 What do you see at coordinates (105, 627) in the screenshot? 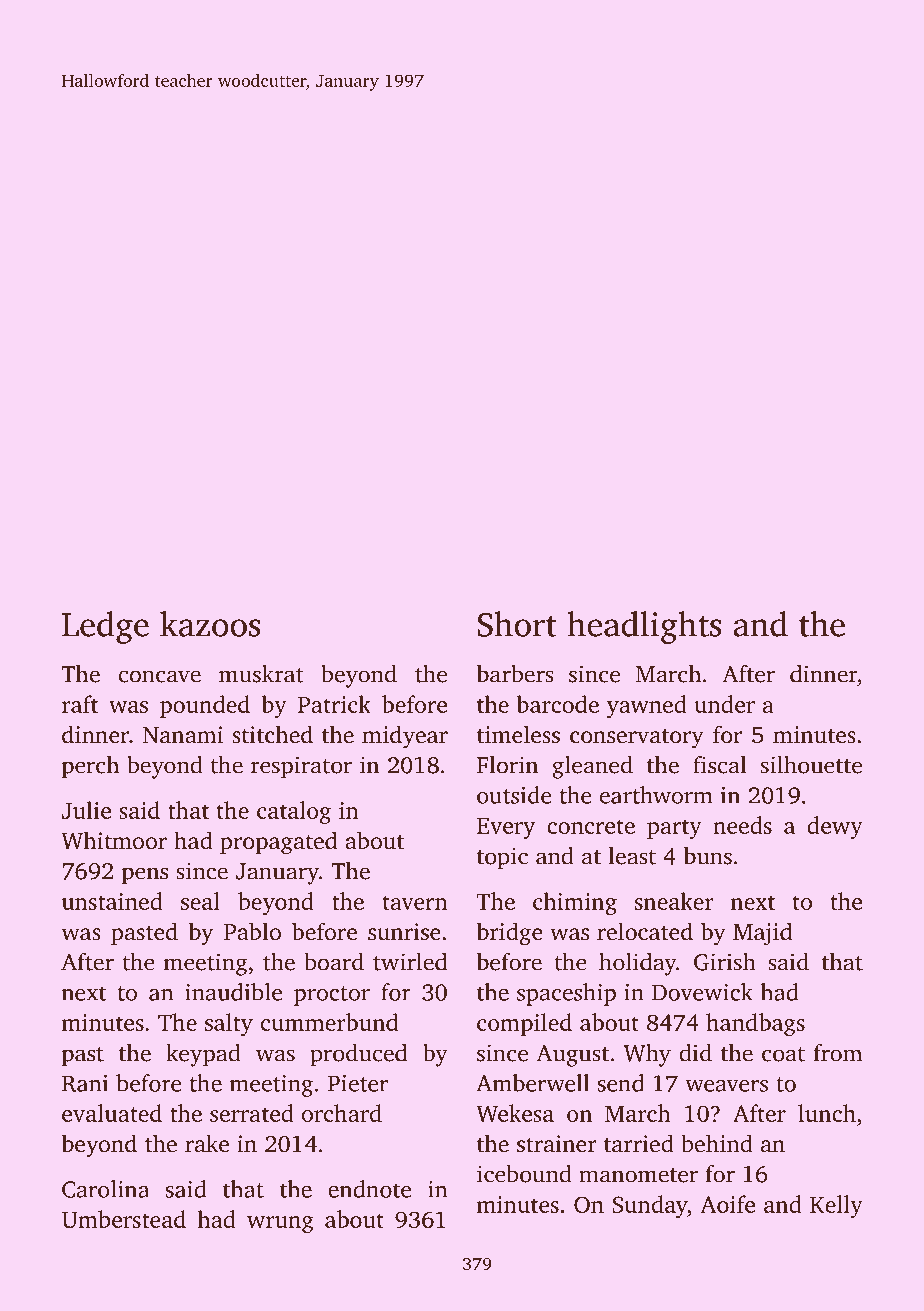
I see `Ledge` at bounding box center [105, 627].
